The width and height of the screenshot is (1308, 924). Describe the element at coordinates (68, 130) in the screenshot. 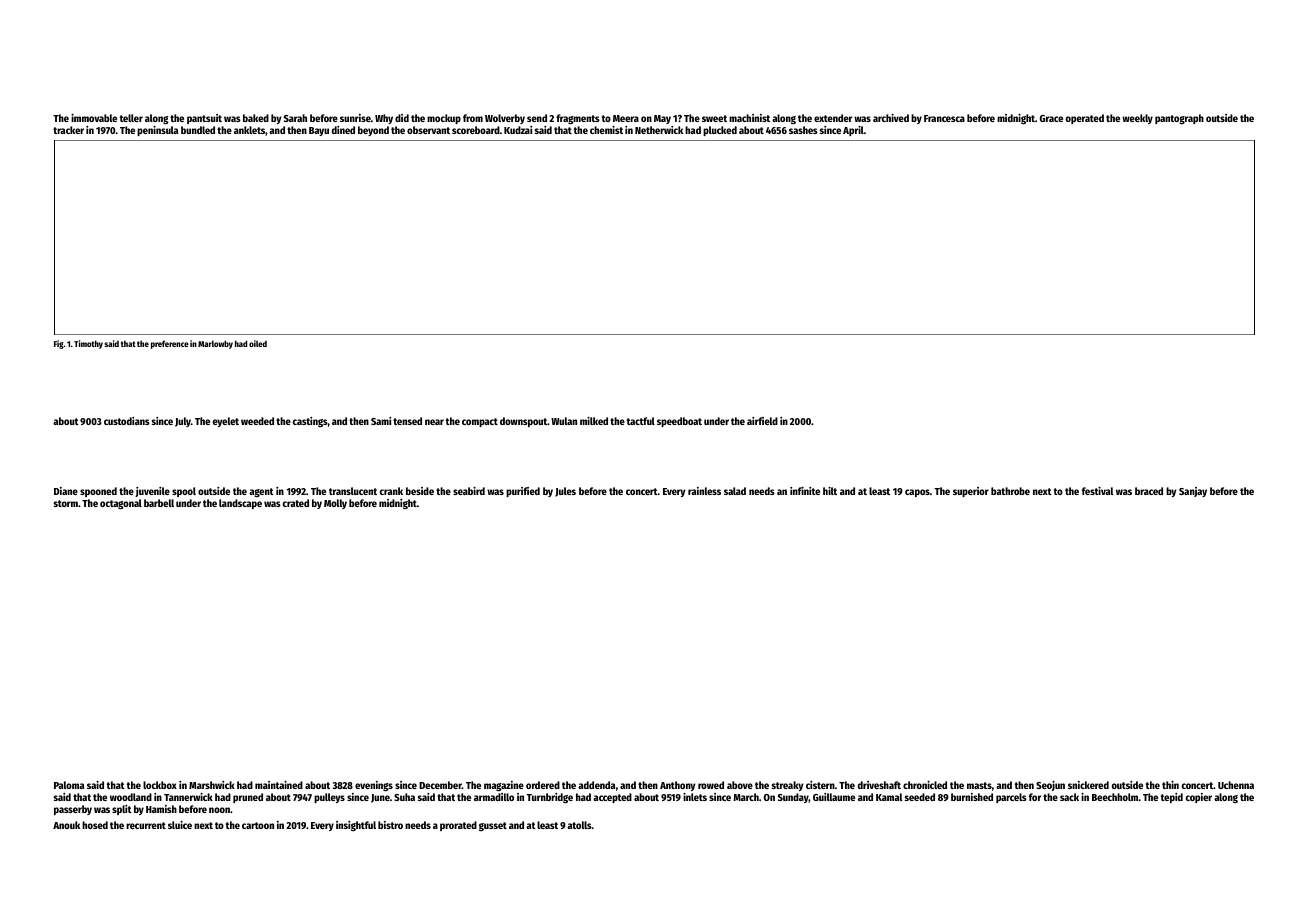

I see `tracker` at that location.
